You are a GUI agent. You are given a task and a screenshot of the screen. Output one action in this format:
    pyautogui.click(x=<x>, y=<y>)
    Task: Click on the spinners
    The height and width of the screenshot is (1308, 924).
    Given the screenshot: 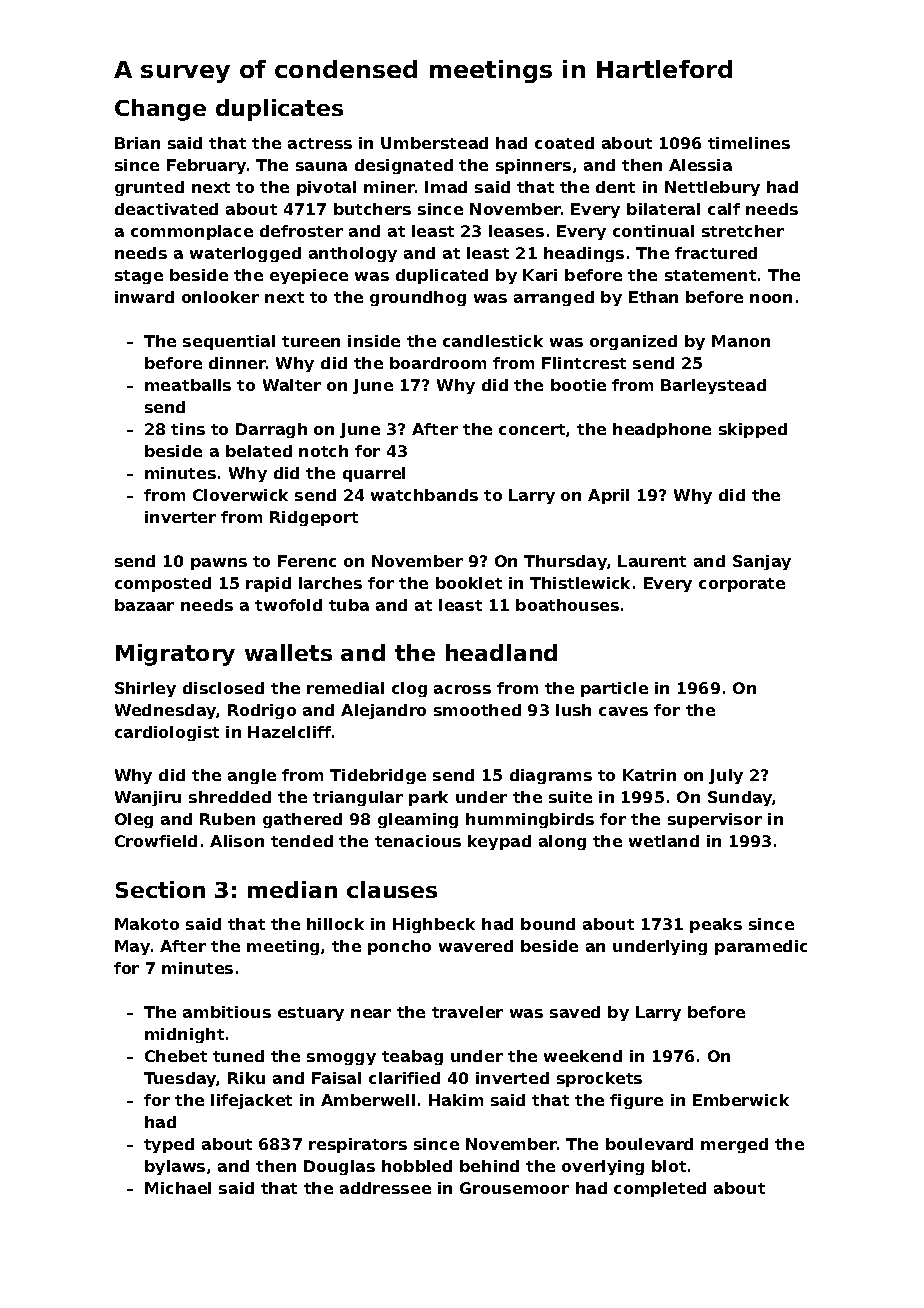 What is the action you would take?
    pyautogui.click(x=533, y=166)
